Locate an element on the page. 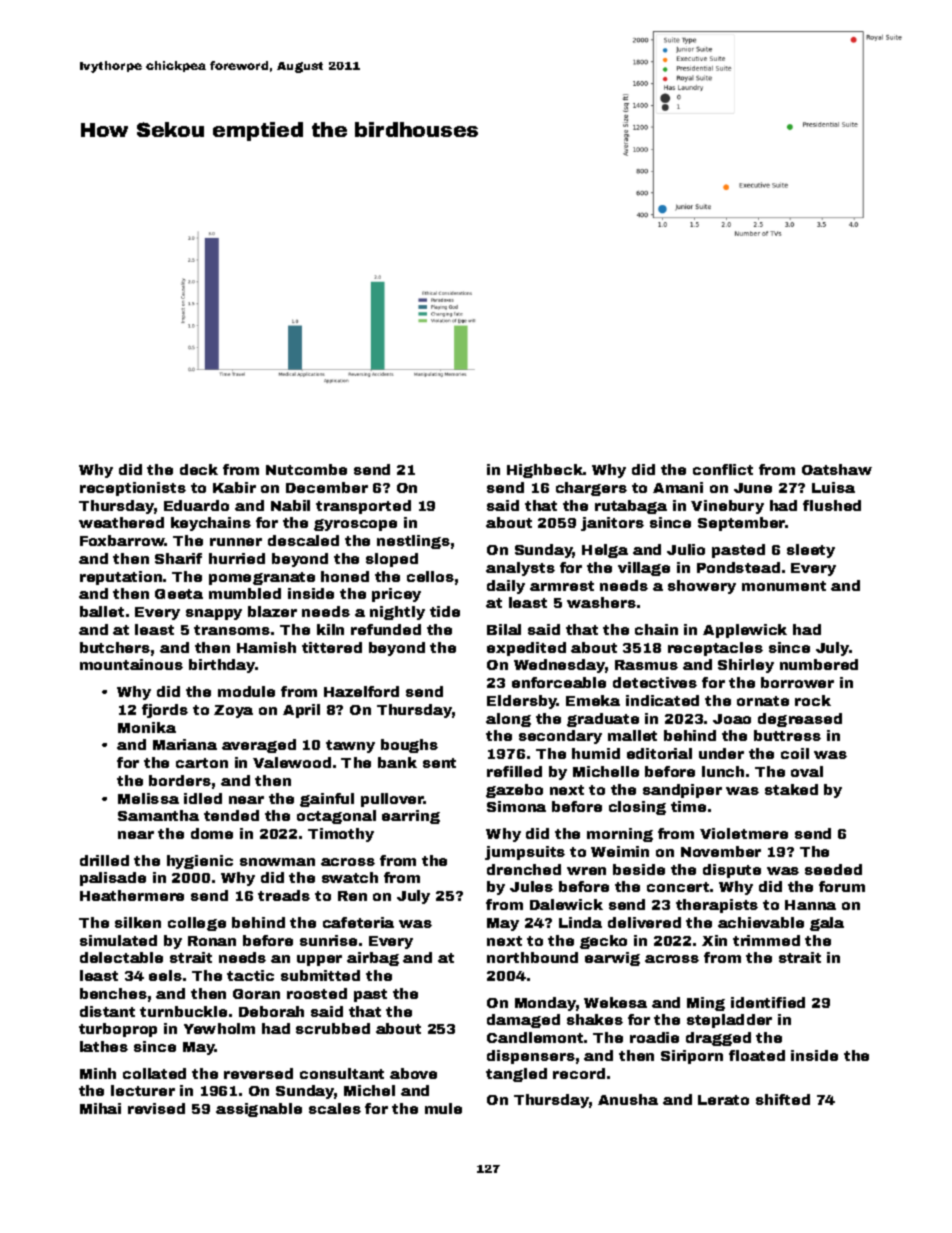  chargers is located at coordinates (591, 489).
